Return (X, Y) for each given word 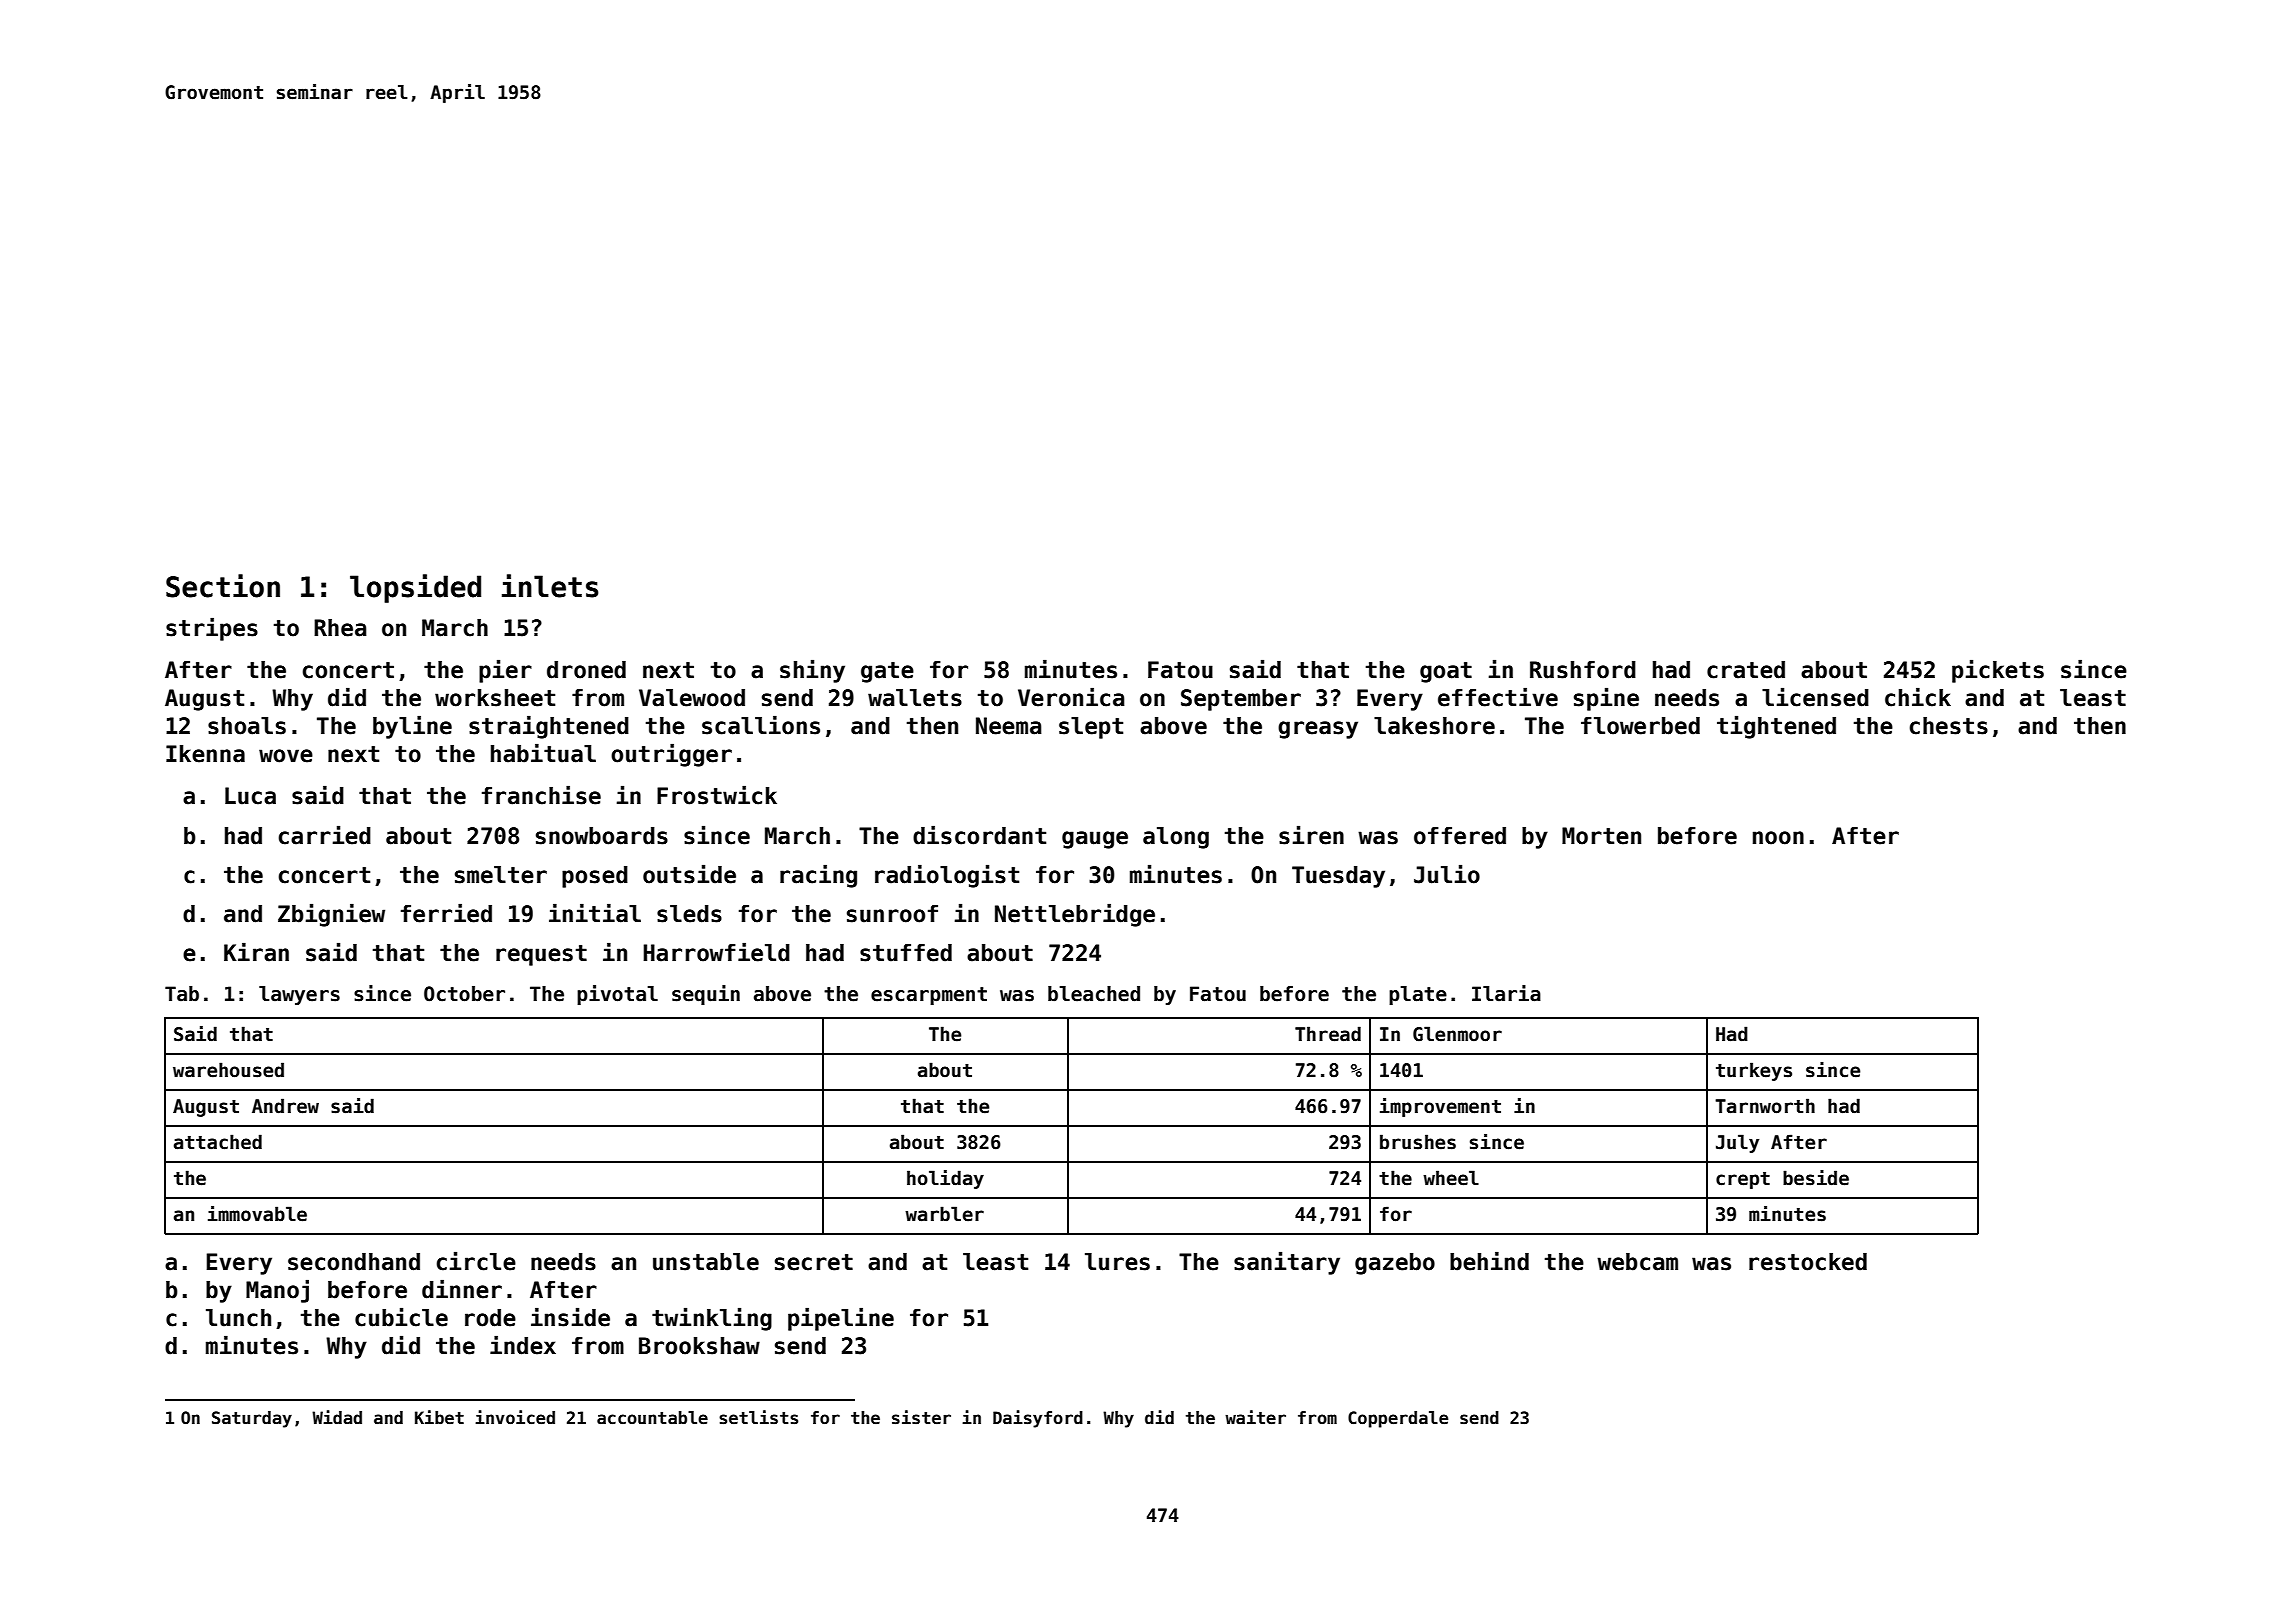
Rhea (340, 628)
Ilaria (1506, 993)
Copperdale (1398, 1419)
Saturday (252, 1419)
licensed (1815, 697)
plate (1418, 995)
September (1241, 700)
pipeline (841, 1319)
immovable (257, 1214)
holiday (945, 1179)
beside (1816, 1178)
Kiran (256, 952)
